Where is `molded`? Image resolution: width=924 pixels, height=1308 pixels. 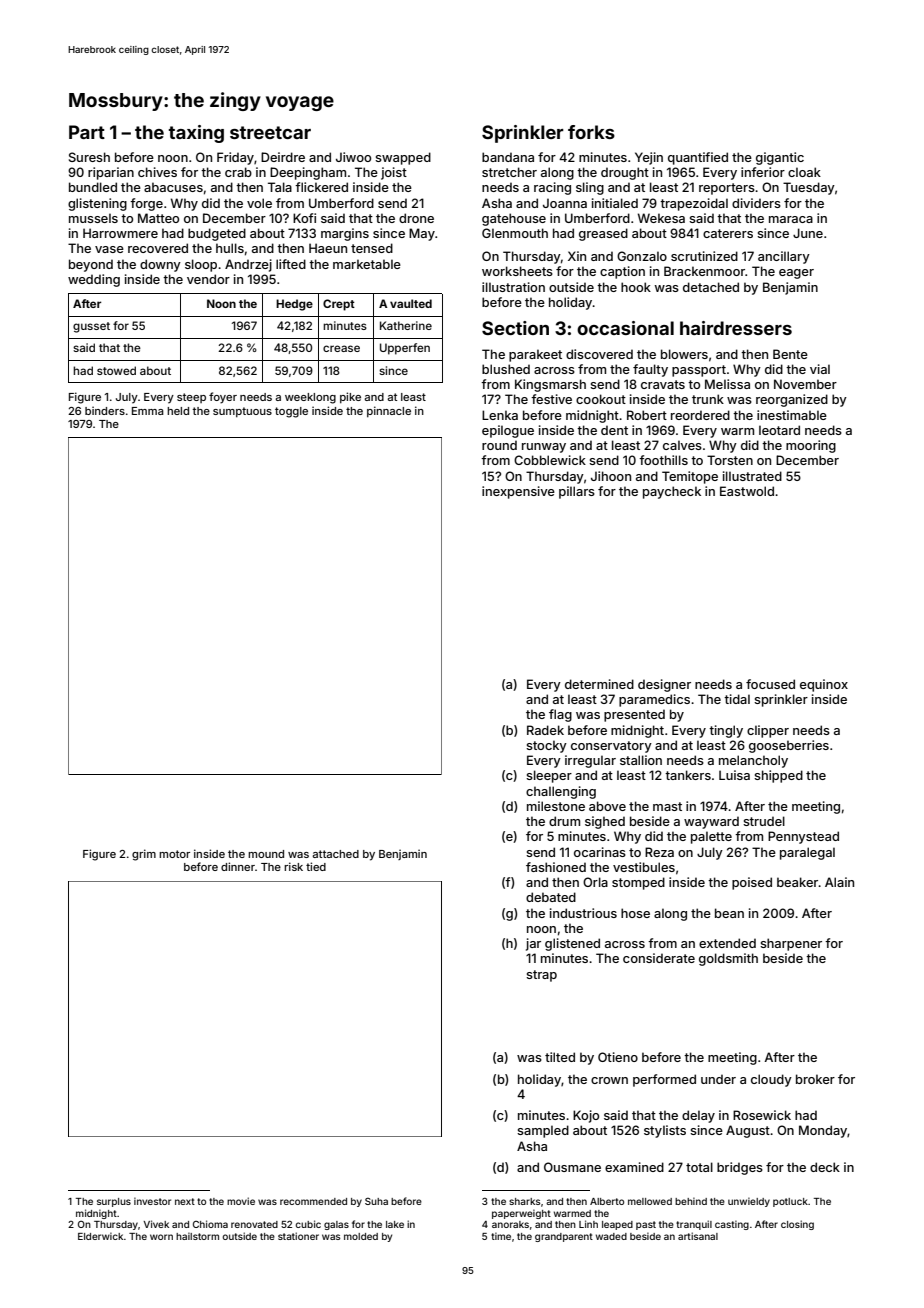
molded is located at coordinates (361, 1236).
